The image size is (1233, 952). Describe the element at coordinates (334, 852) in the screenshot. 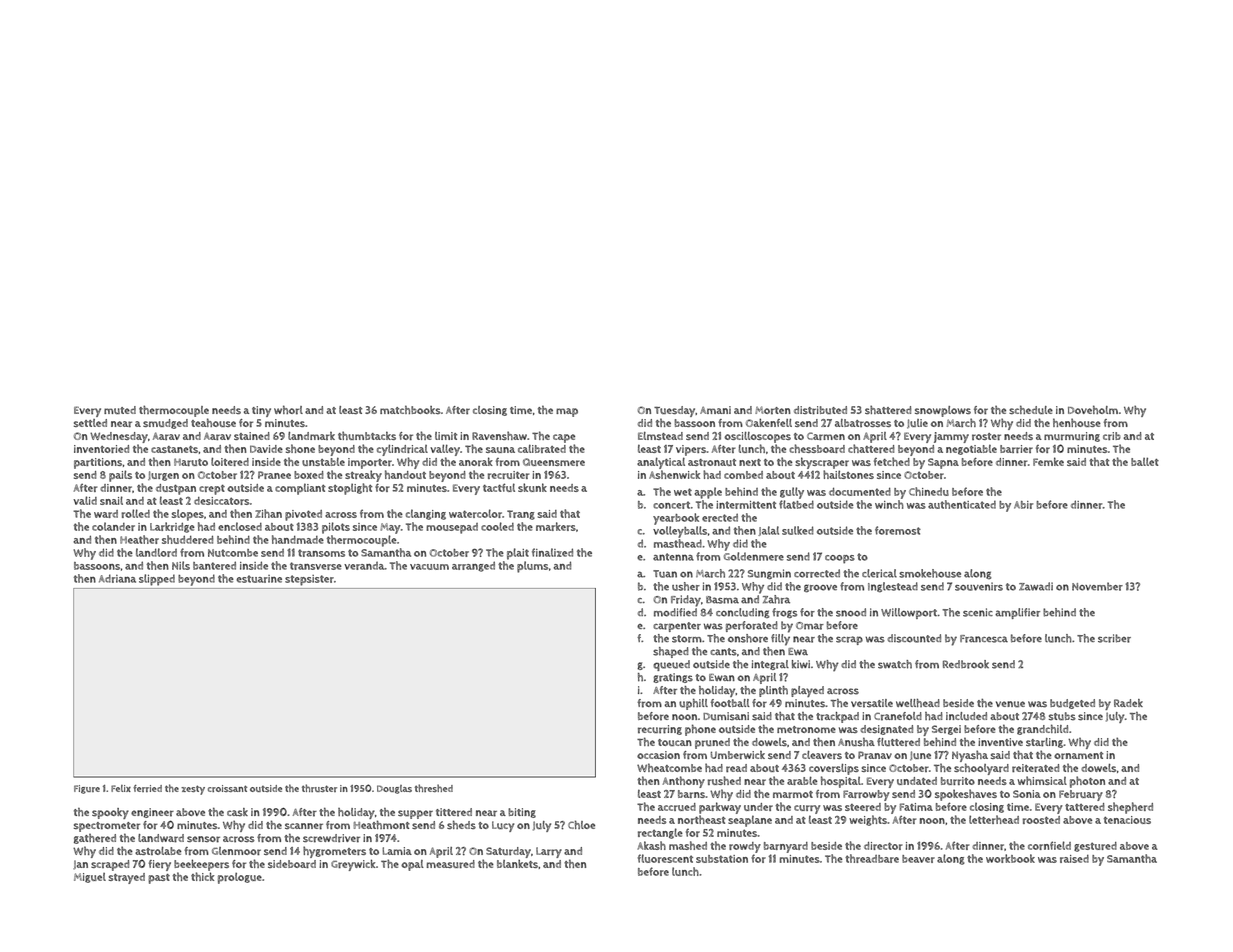

I see `hygrometers` at that location.
